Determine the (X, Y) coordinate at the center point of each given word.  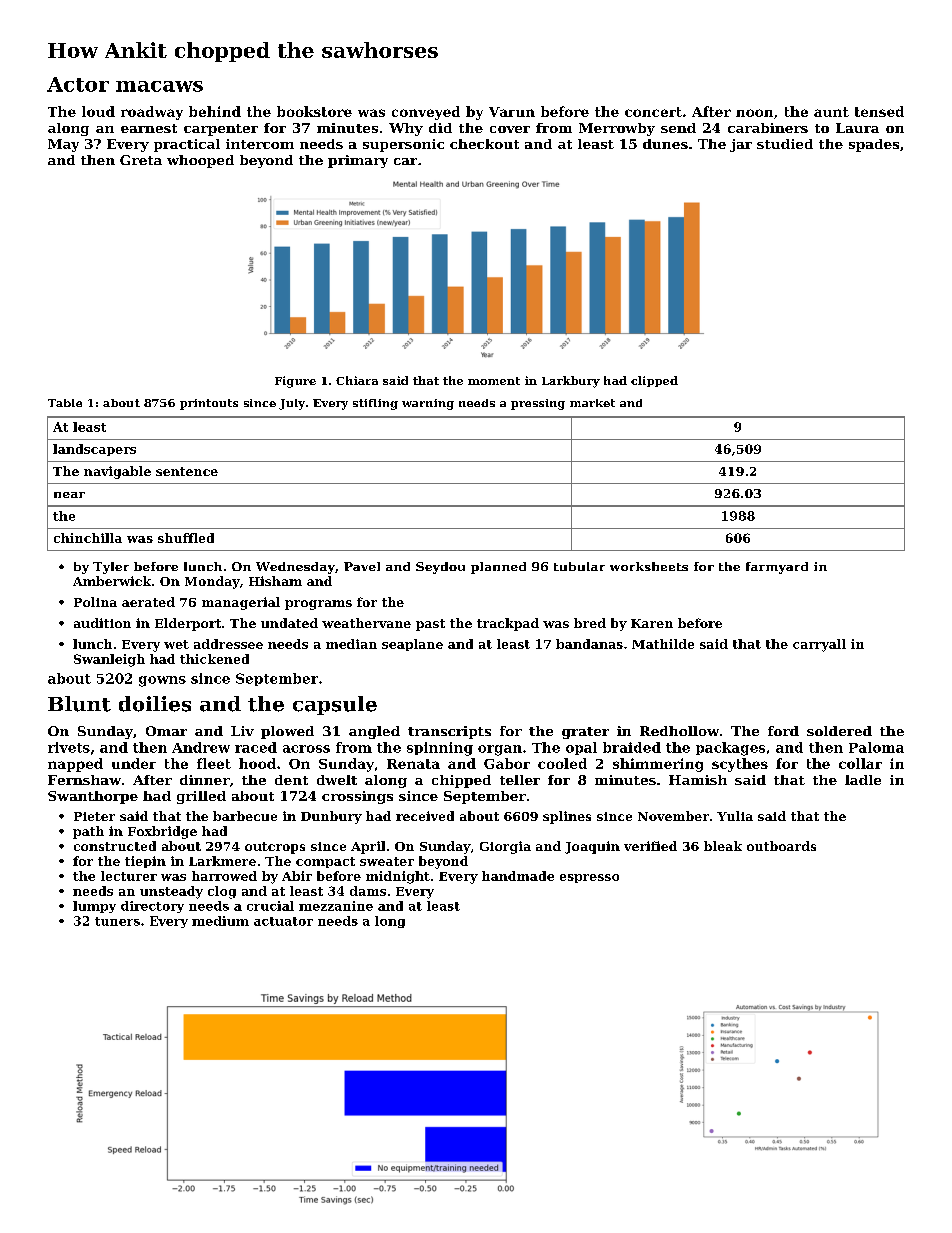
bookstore (314, 111)
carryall (819, 645)
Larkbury (571, 382)
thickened (214, 659)
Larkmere (222, 861)
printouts (209, 404)
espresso (589, 878)
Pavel (362, 566)
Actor (78, 84)
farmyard (777, 568)
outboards (781, 846)
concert (653, 112)
